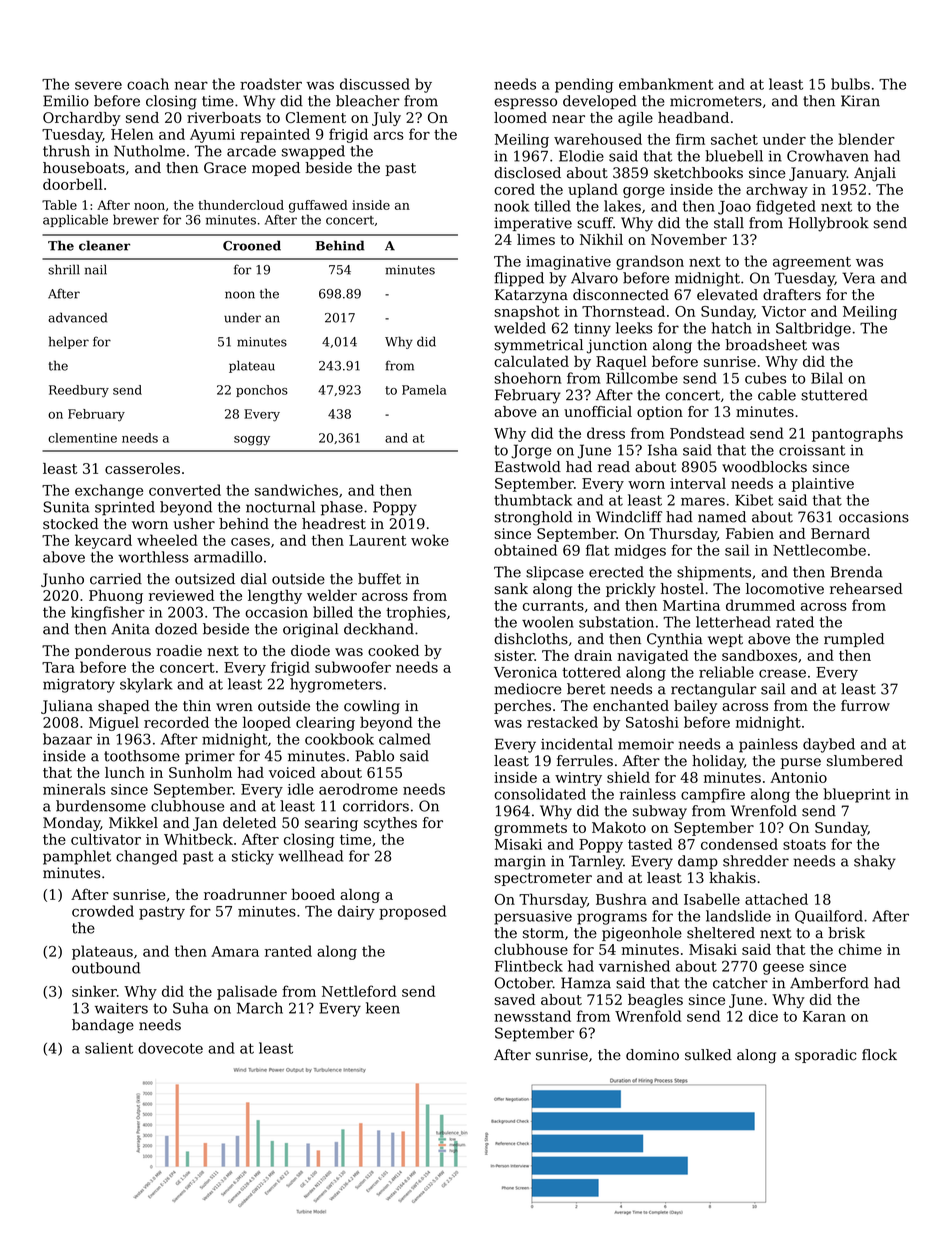  I want to click on domino, so click(652, 1055).
